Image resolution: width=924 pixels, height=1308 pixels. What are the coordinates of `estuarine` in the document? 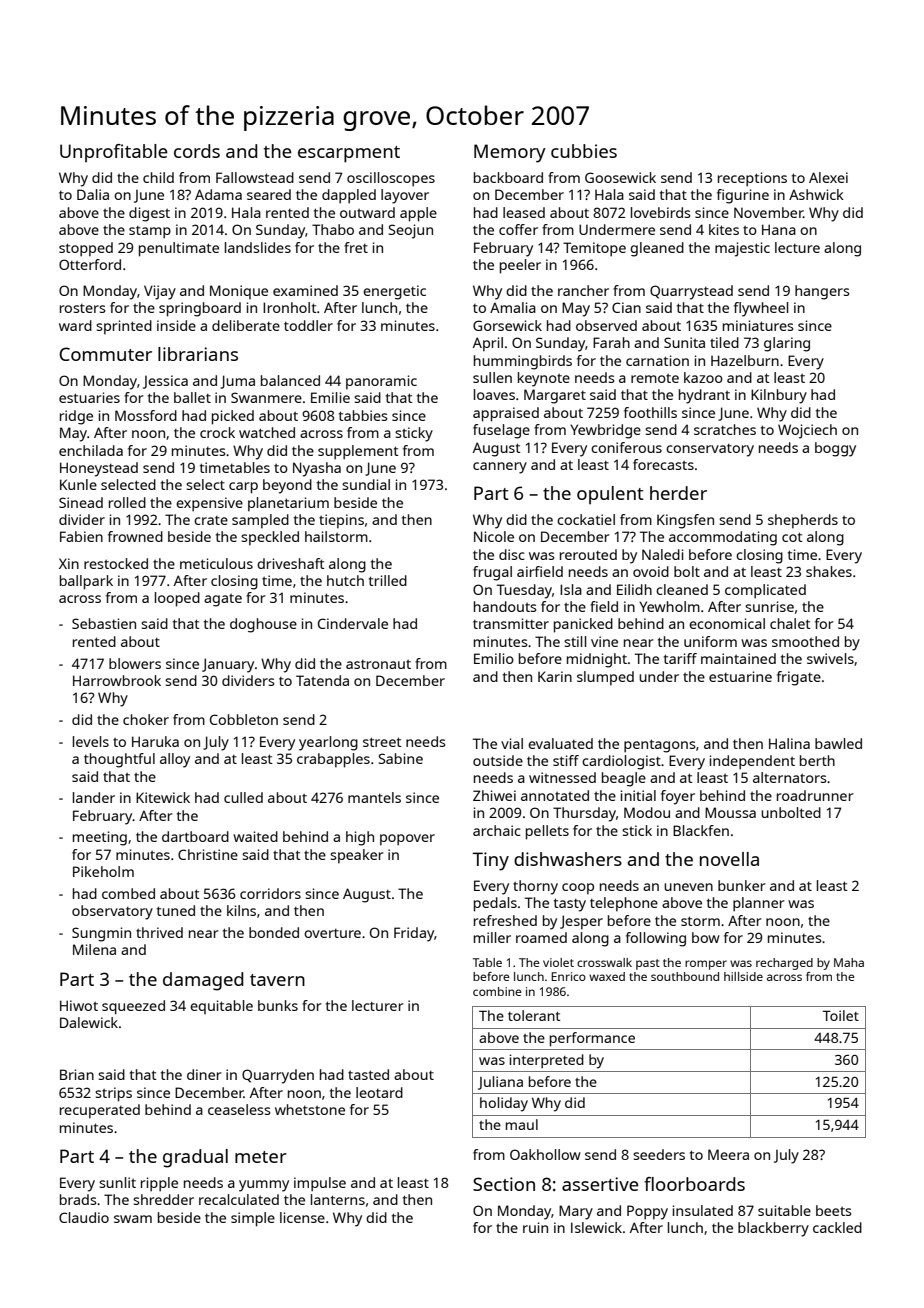 It's located at (740, 676).
